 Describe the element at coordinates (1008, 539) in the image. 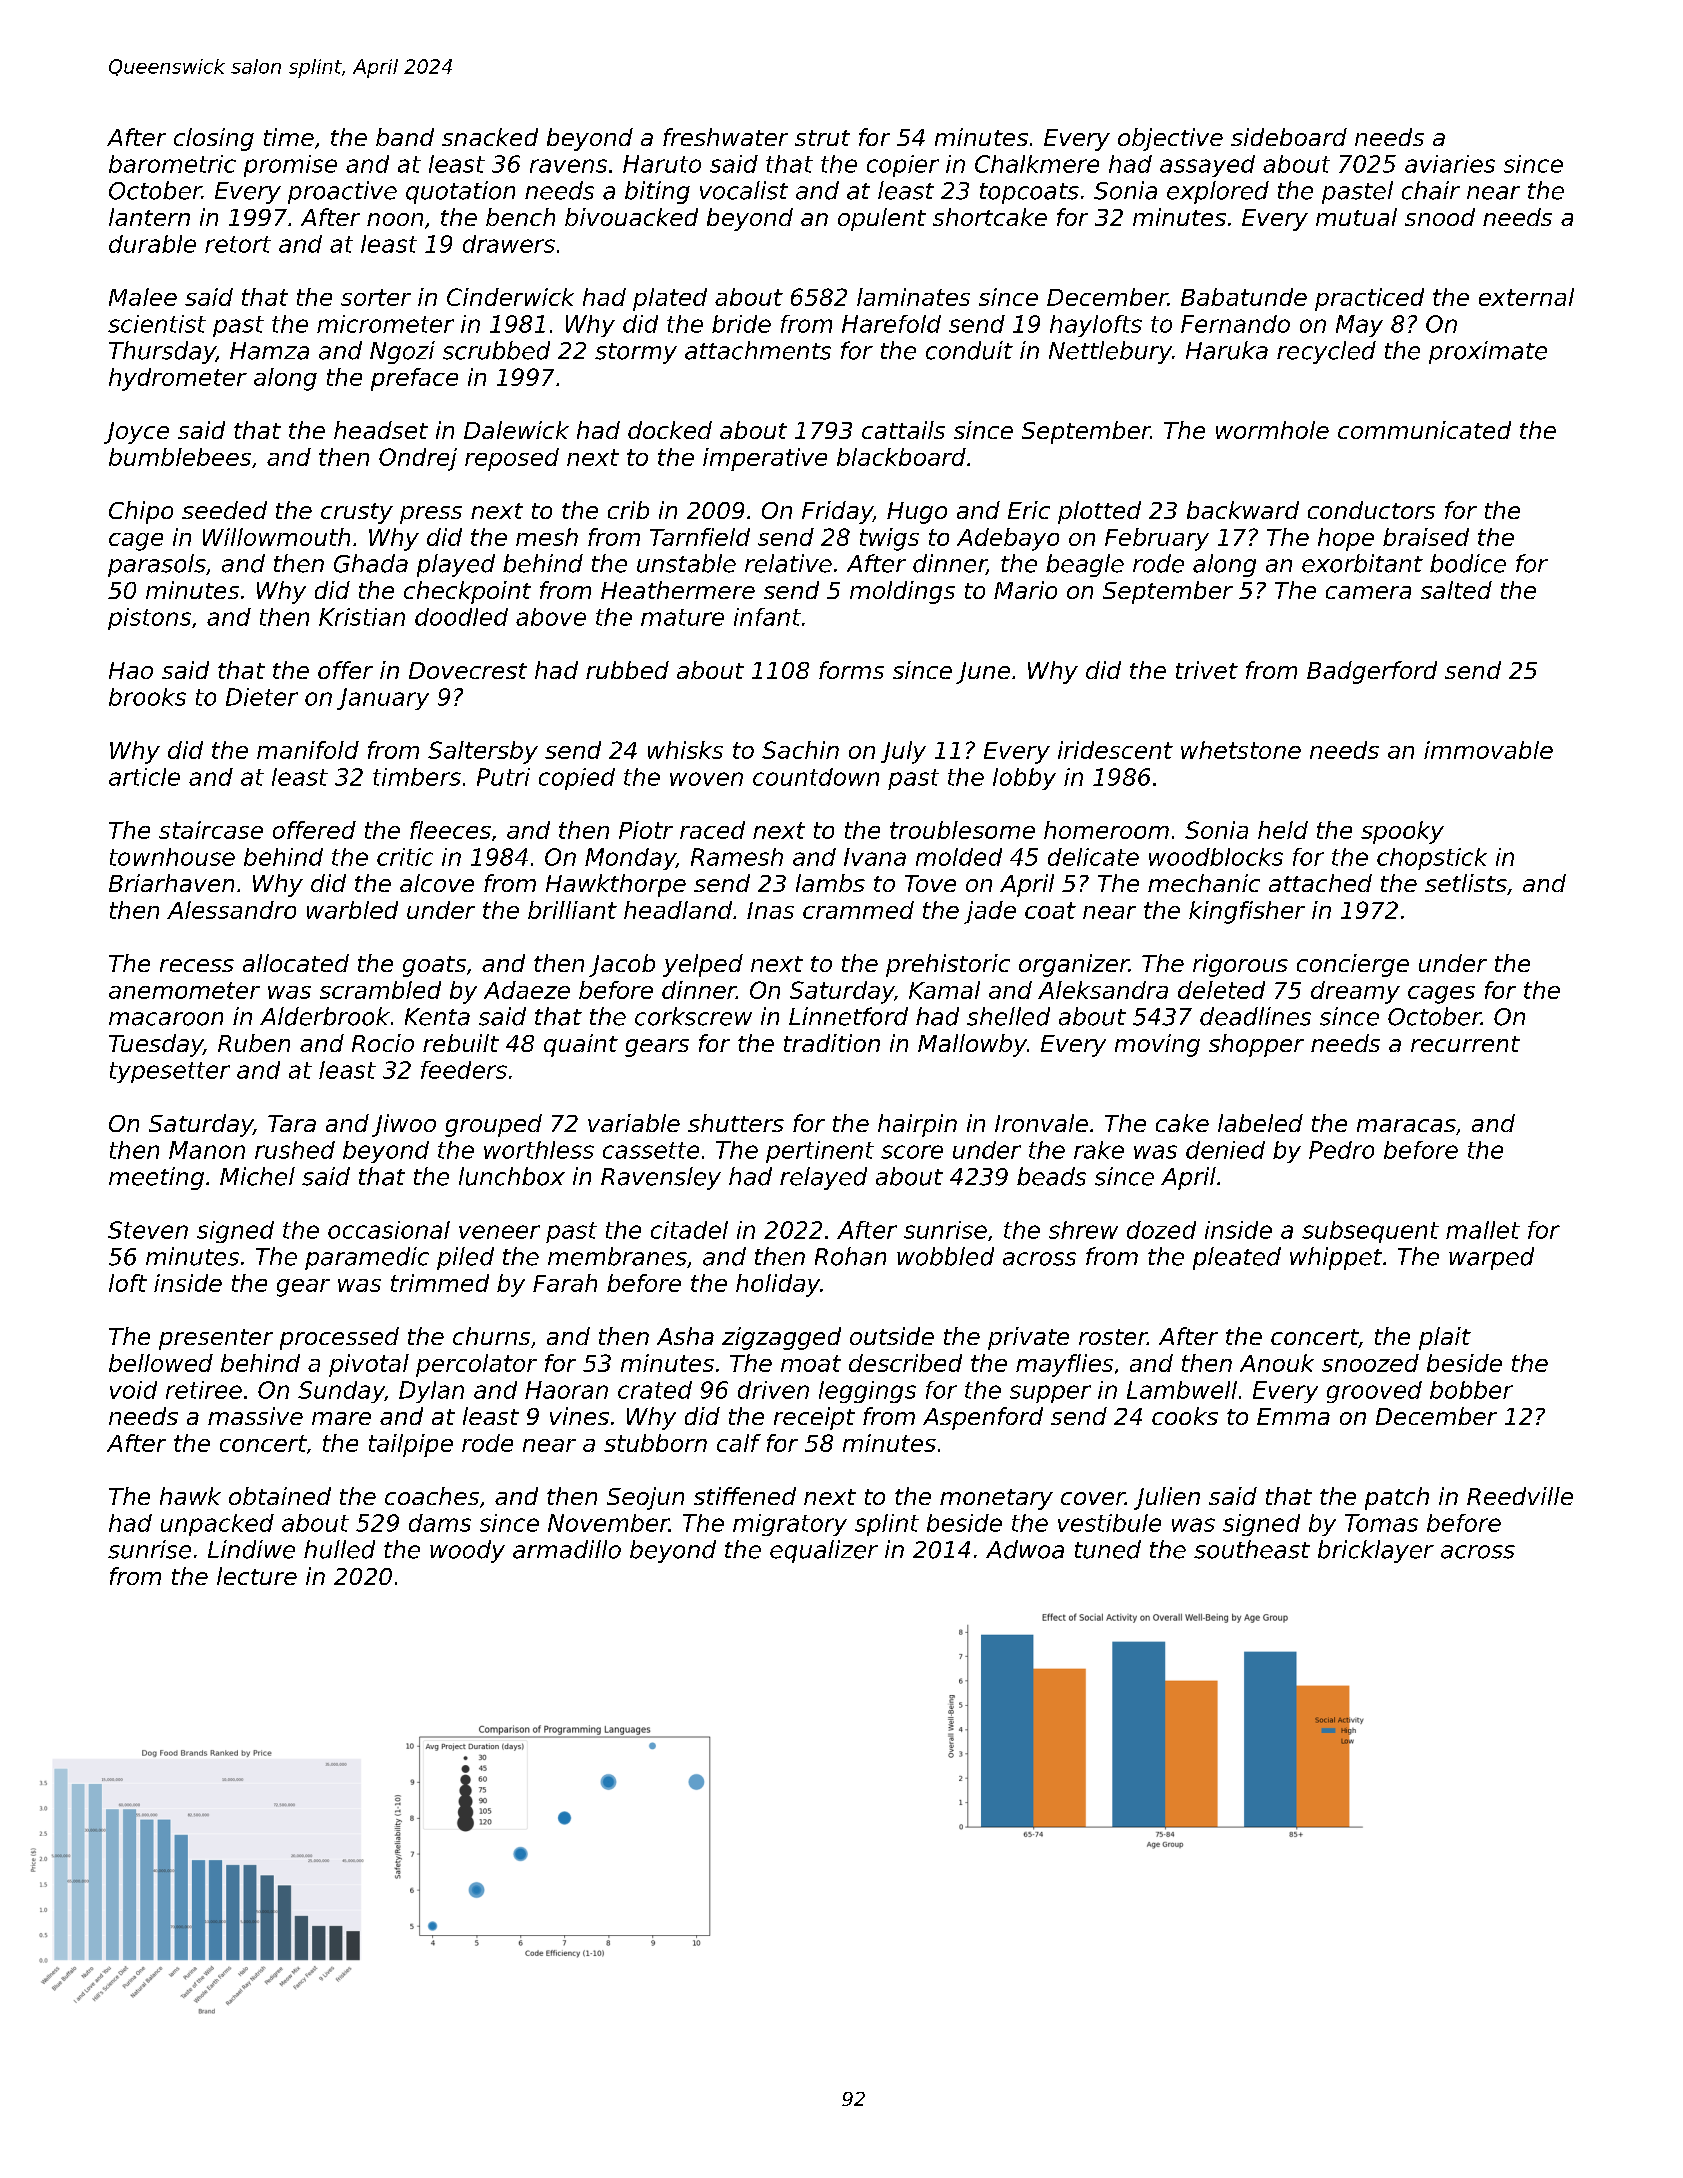

I see `Adebayo` at that location.
